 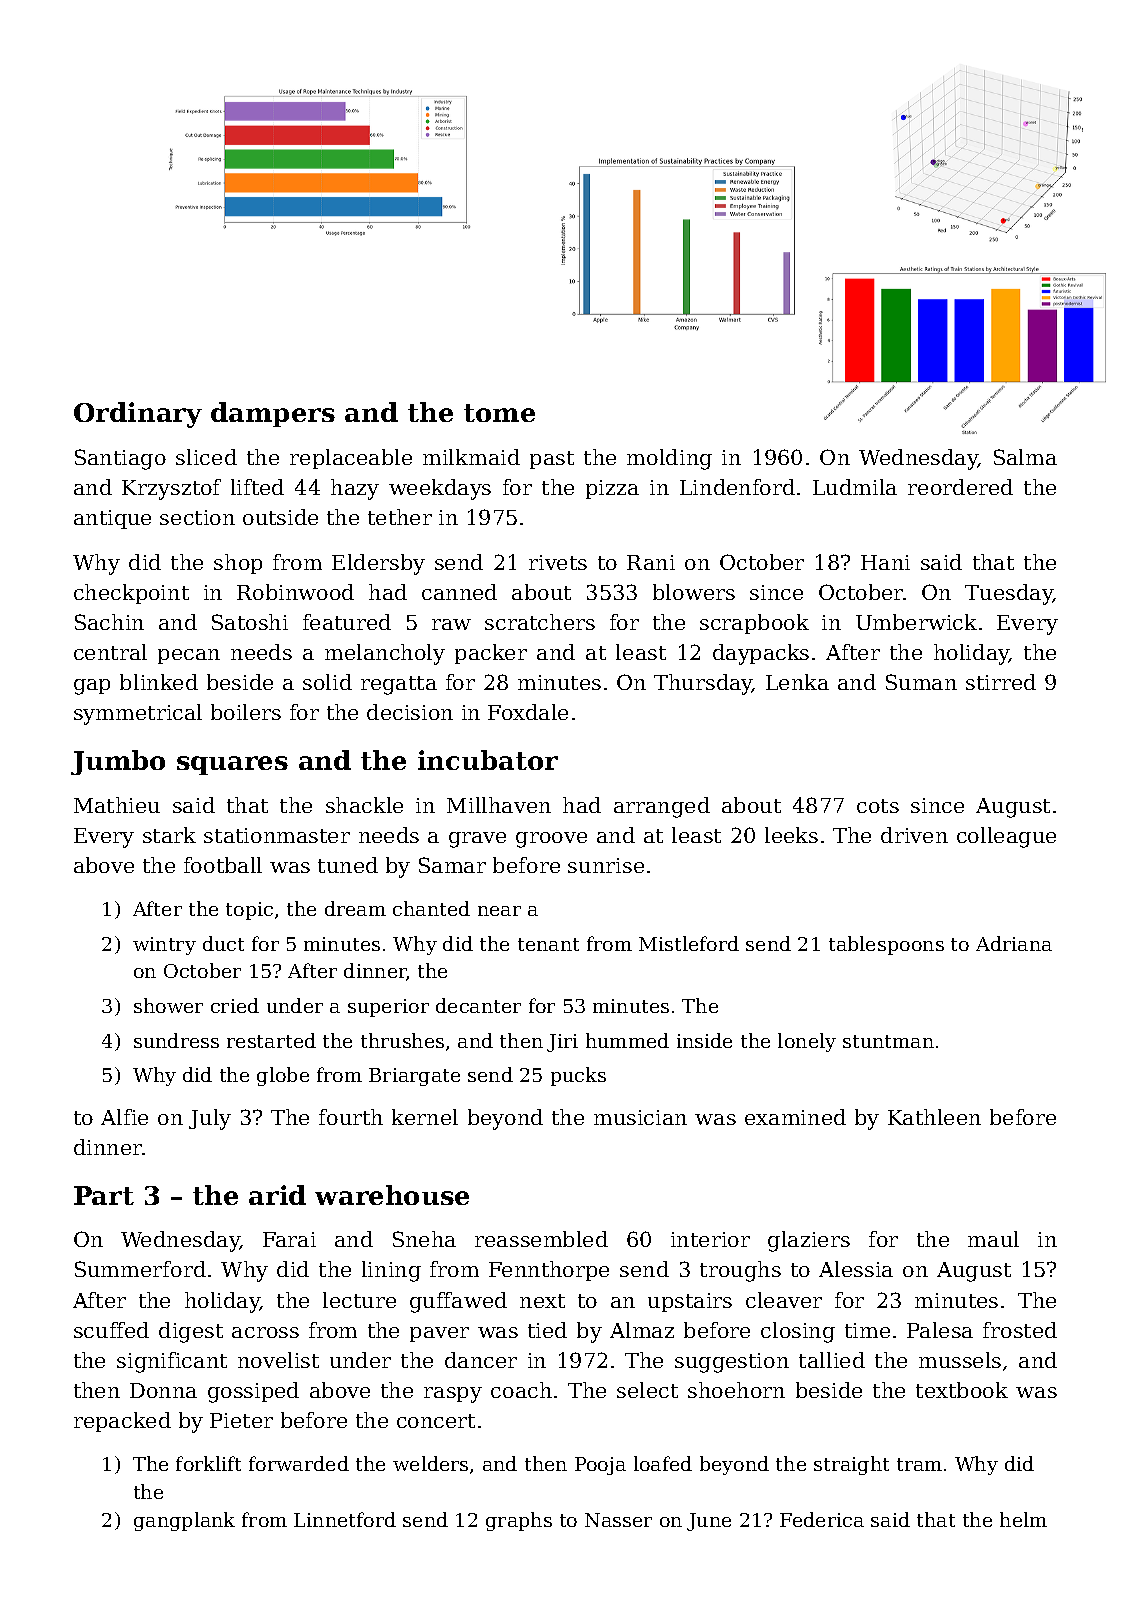 I want to click on cots, so click(x=878, y=806).
